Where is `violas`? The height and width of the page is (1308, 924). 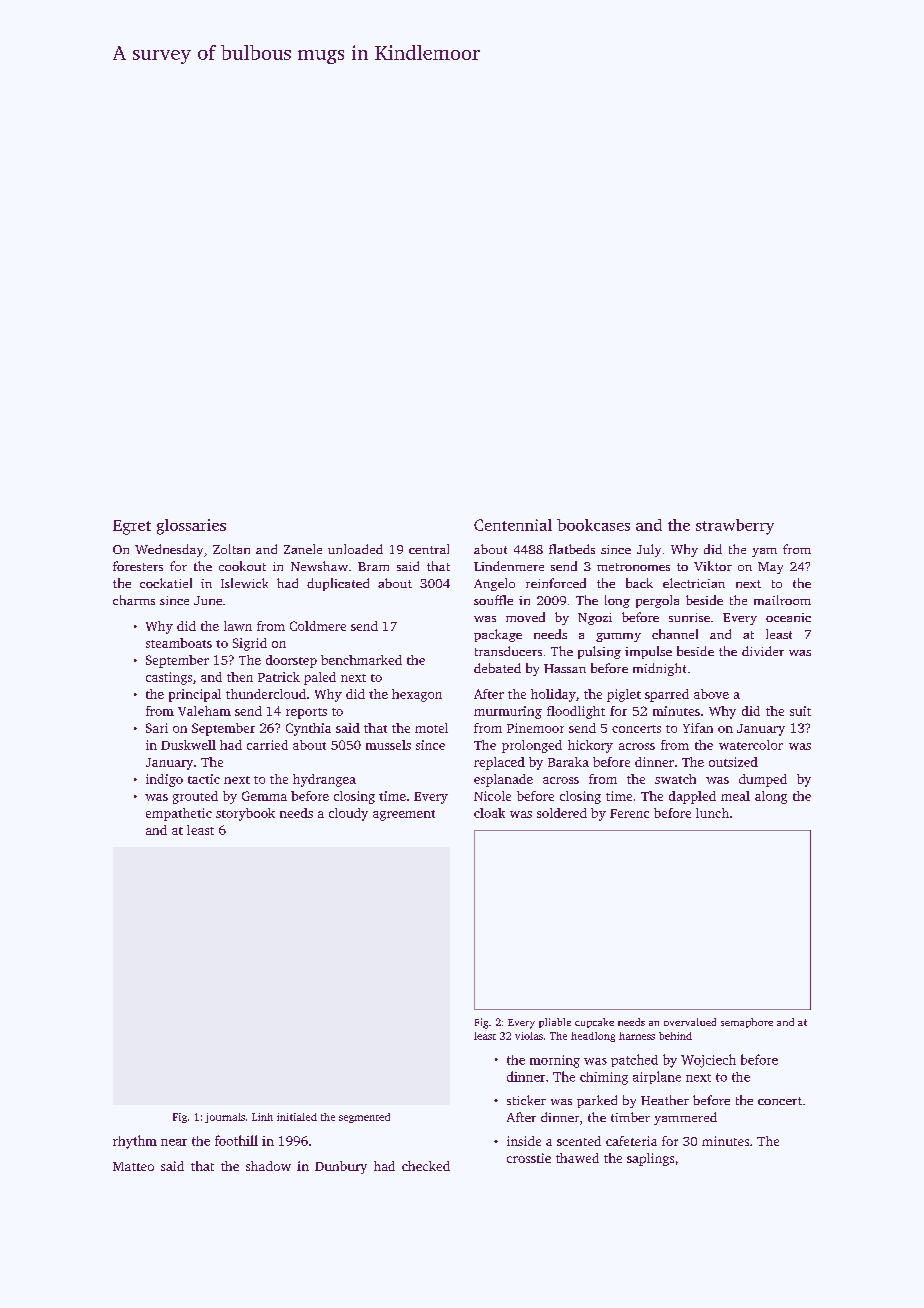
violas is located at coordinates (529, 1036).
